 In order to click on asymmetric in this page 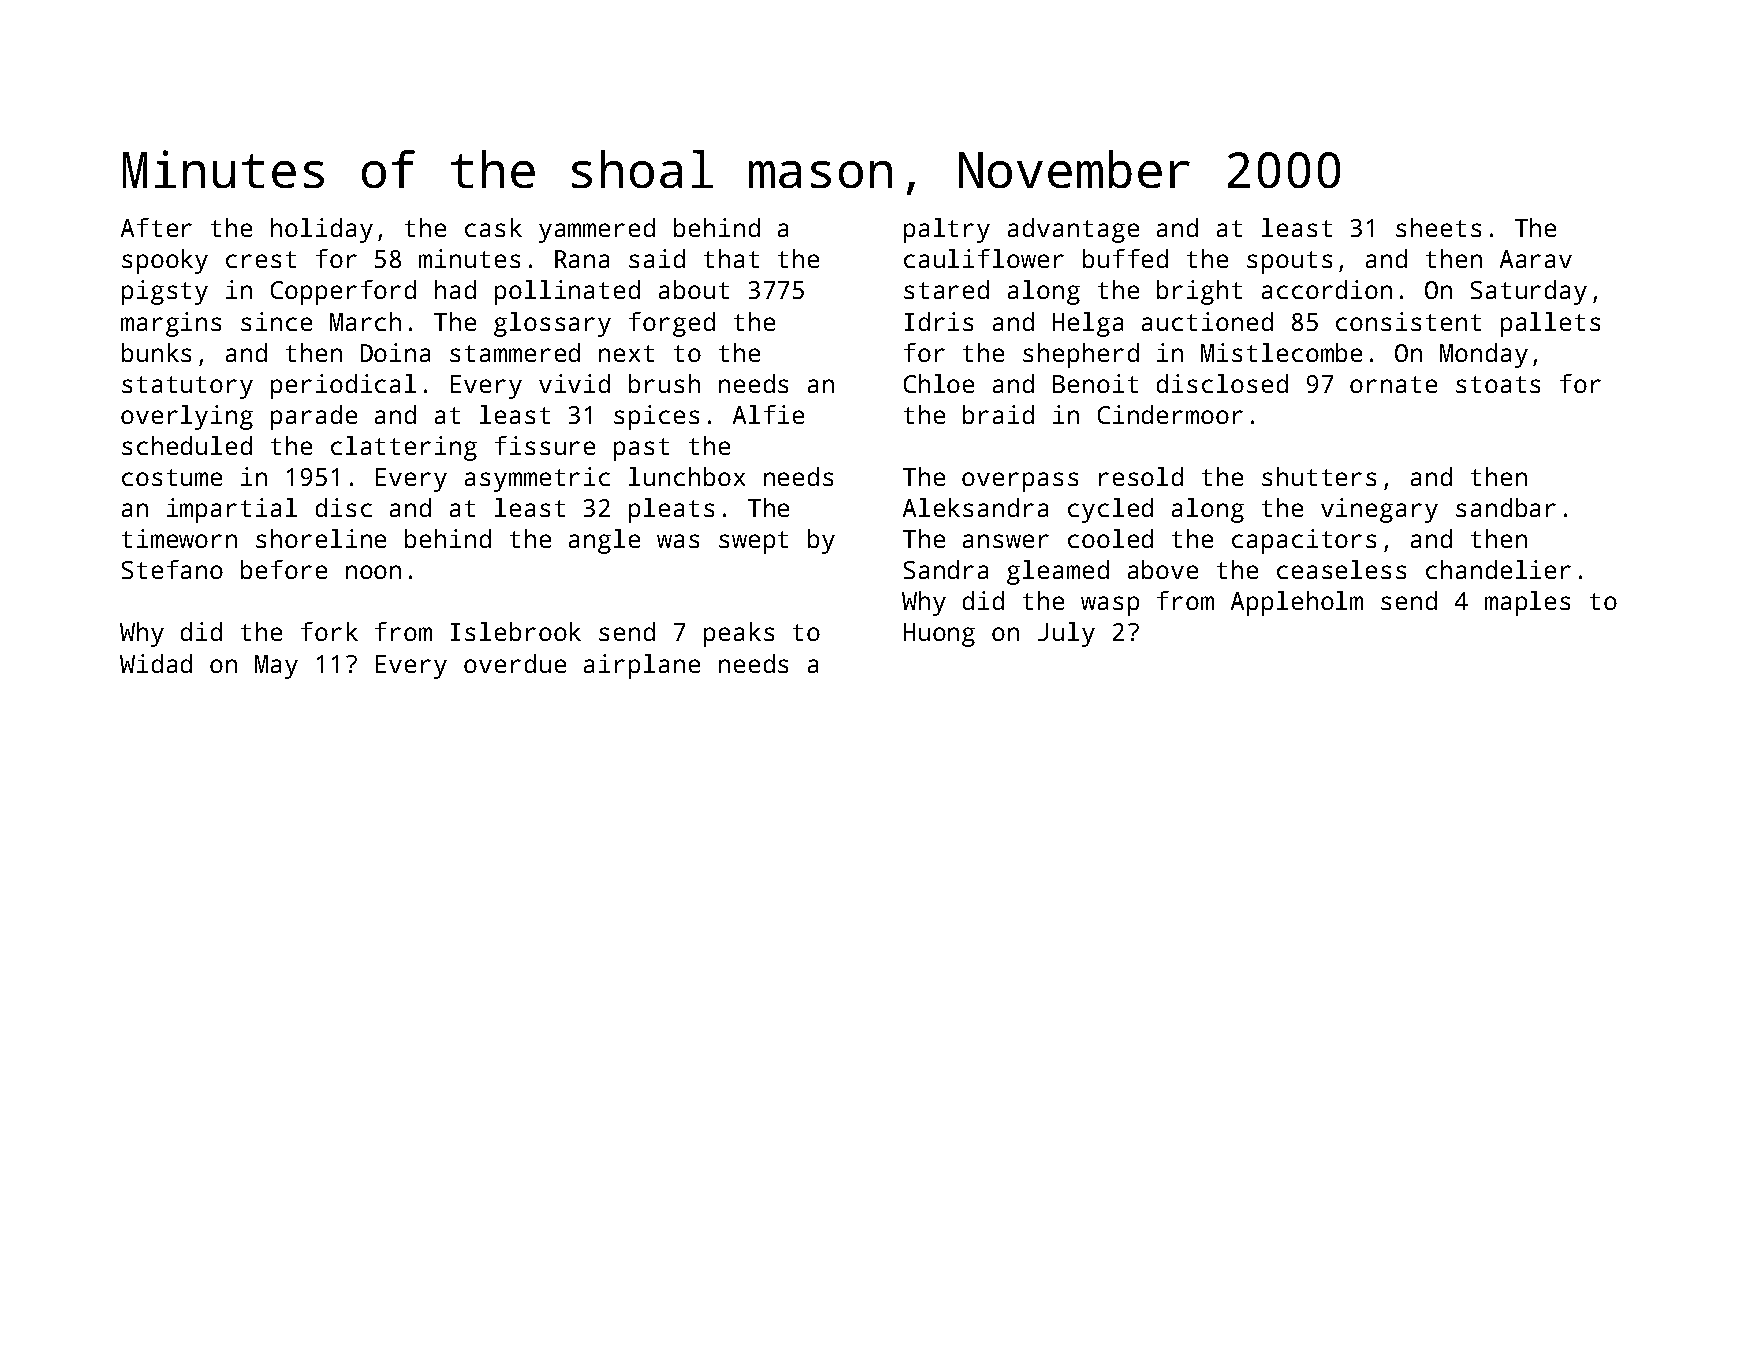, I will do `click(537, 479)`.
